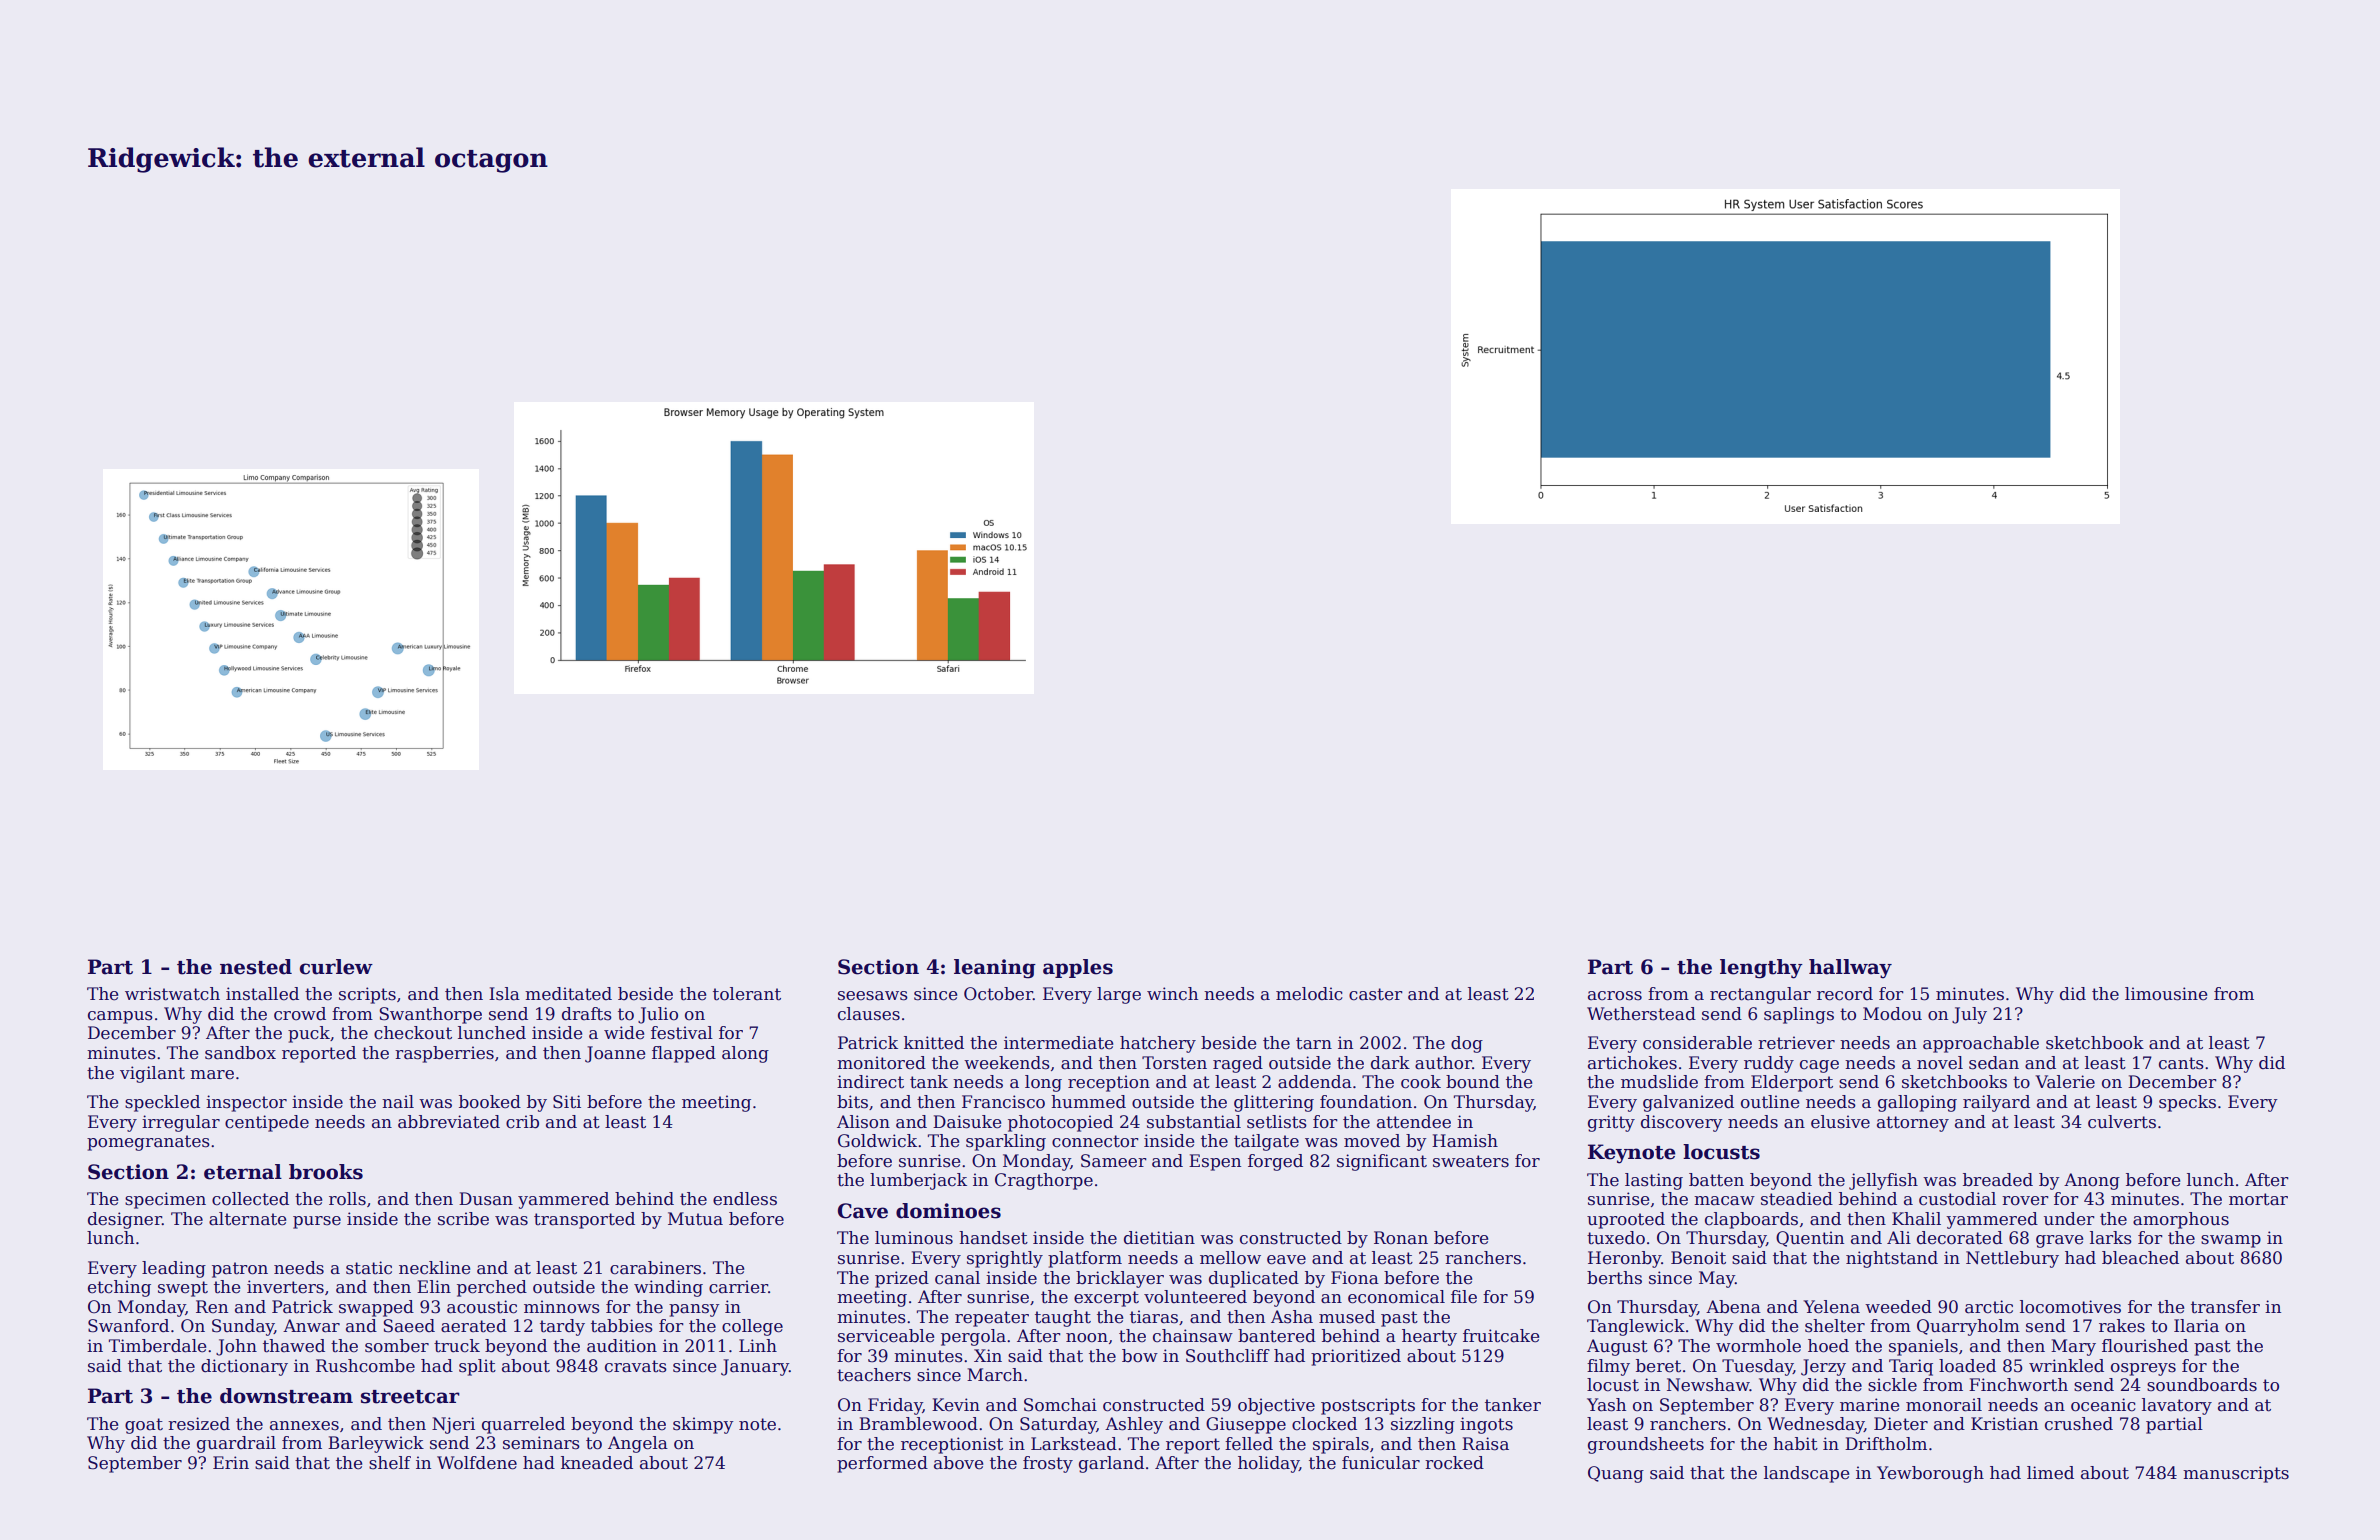  Describe the element at coordinates (1850, 969) in the screenshot. I see `hallway` at that location.
